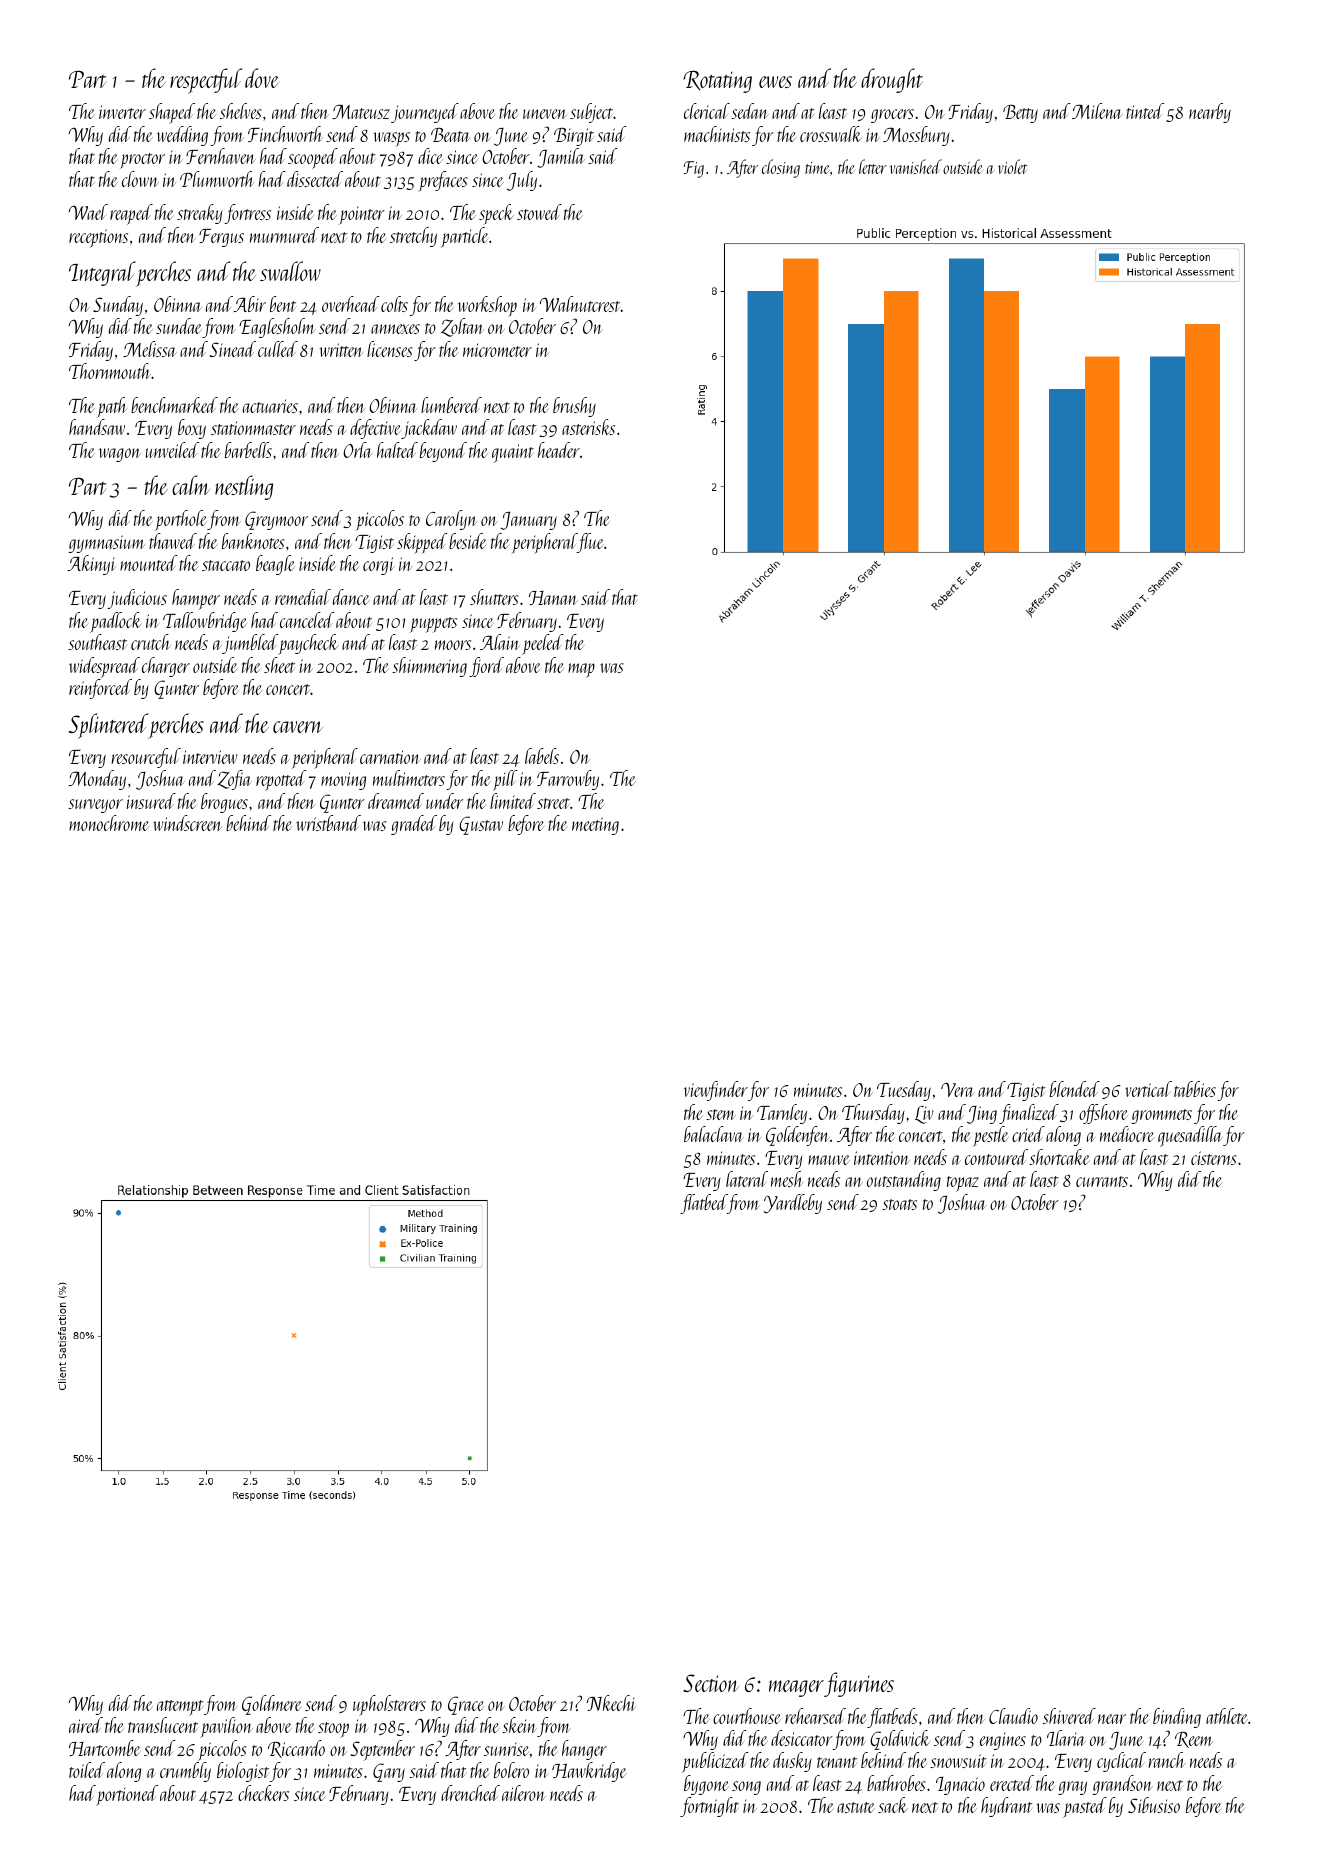  What do you see at coordinates (580, 304) in the image?
I see `Walnutcrest` at bounding box center [580, 304].
